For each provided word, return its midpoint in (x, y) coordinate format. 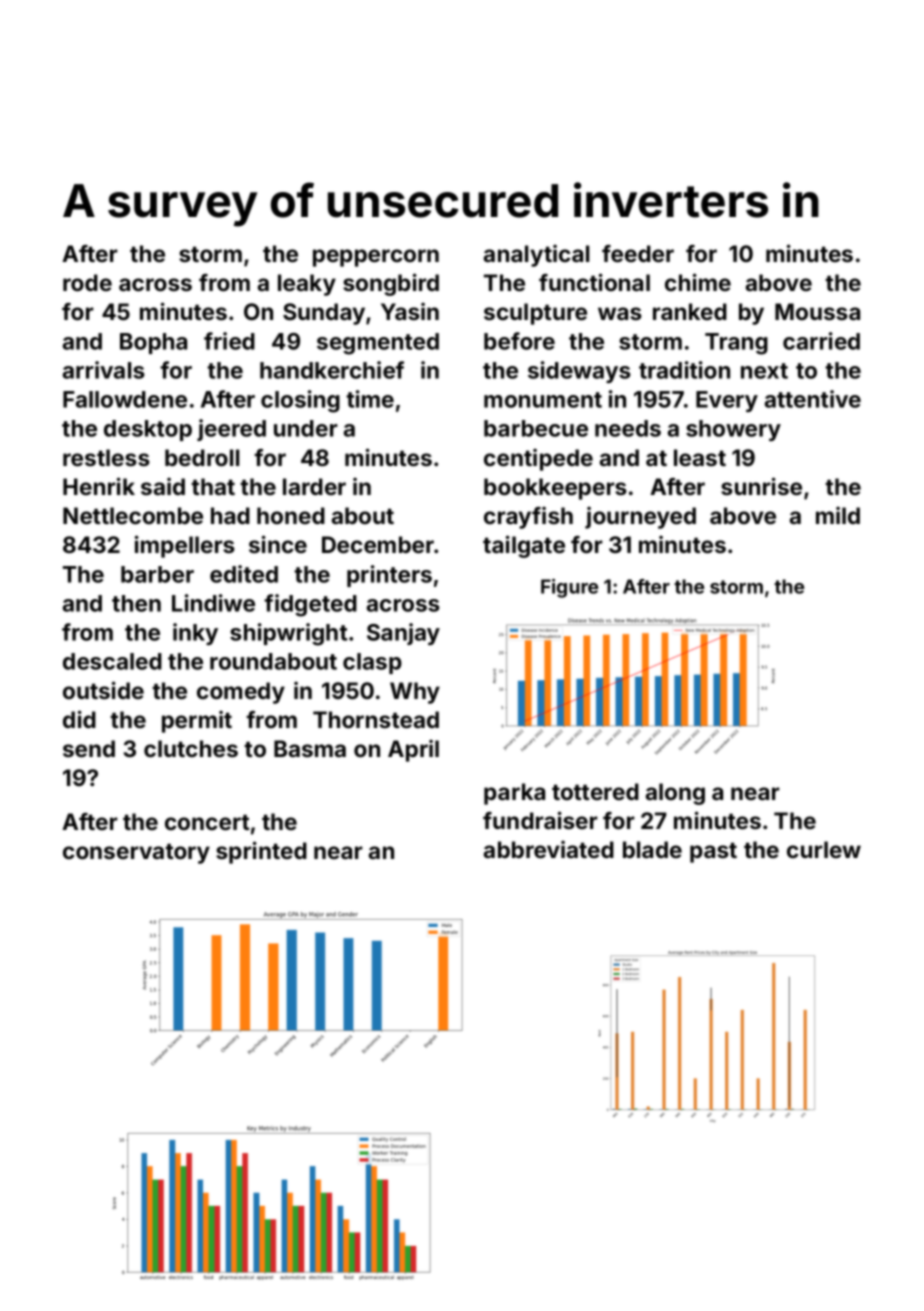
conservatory (136, 853)
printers (389, 576)
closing (300, 401)
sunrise (761, 486)
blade (652, 849)
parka (514, 794)
